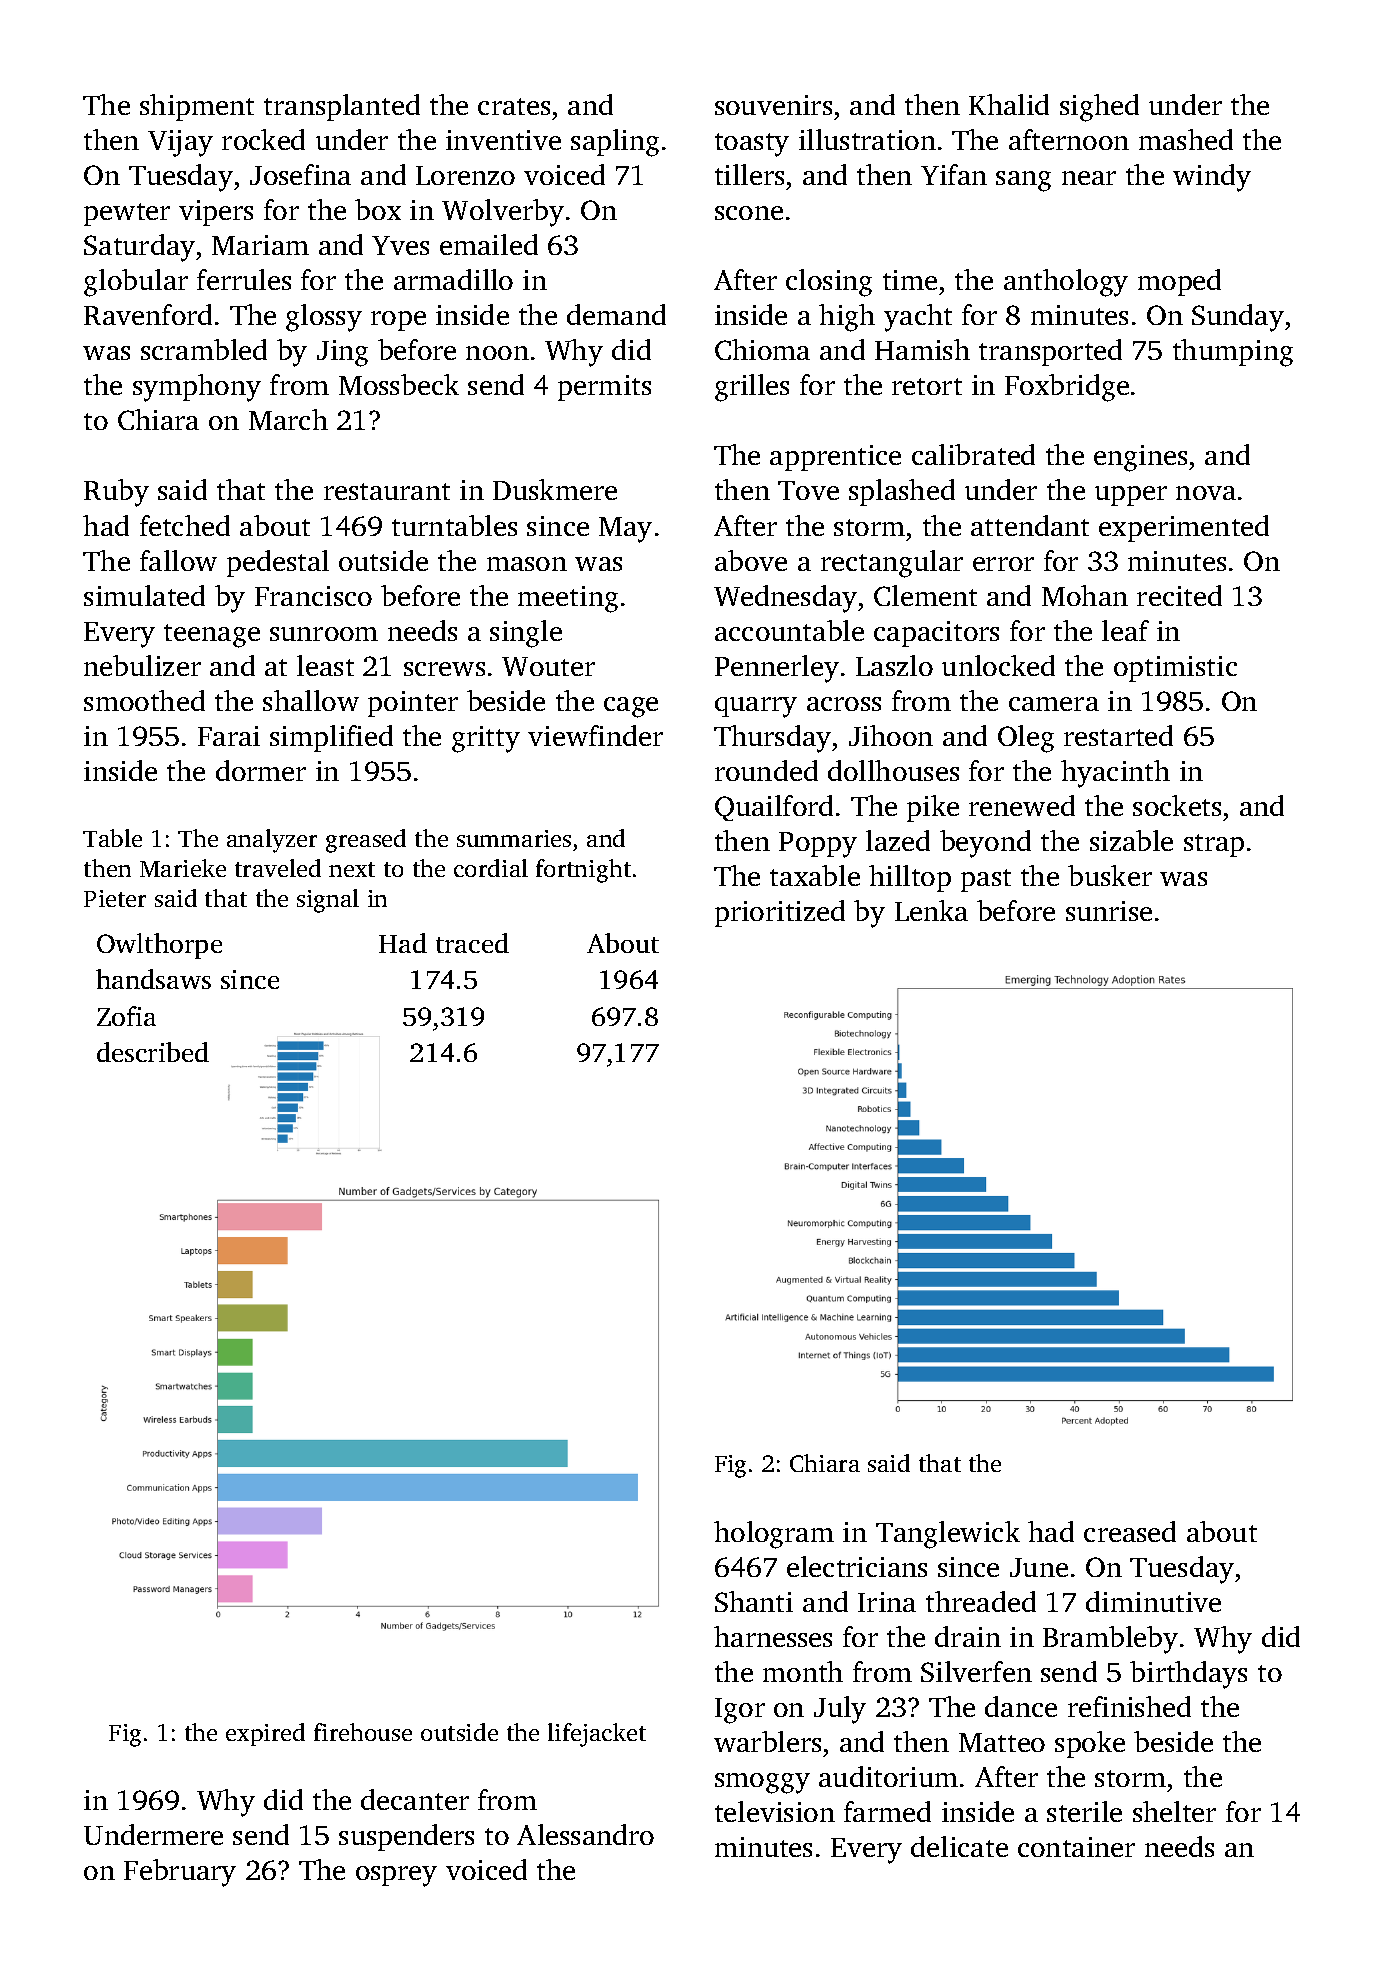  I want to click on above, so click(751, 560).
